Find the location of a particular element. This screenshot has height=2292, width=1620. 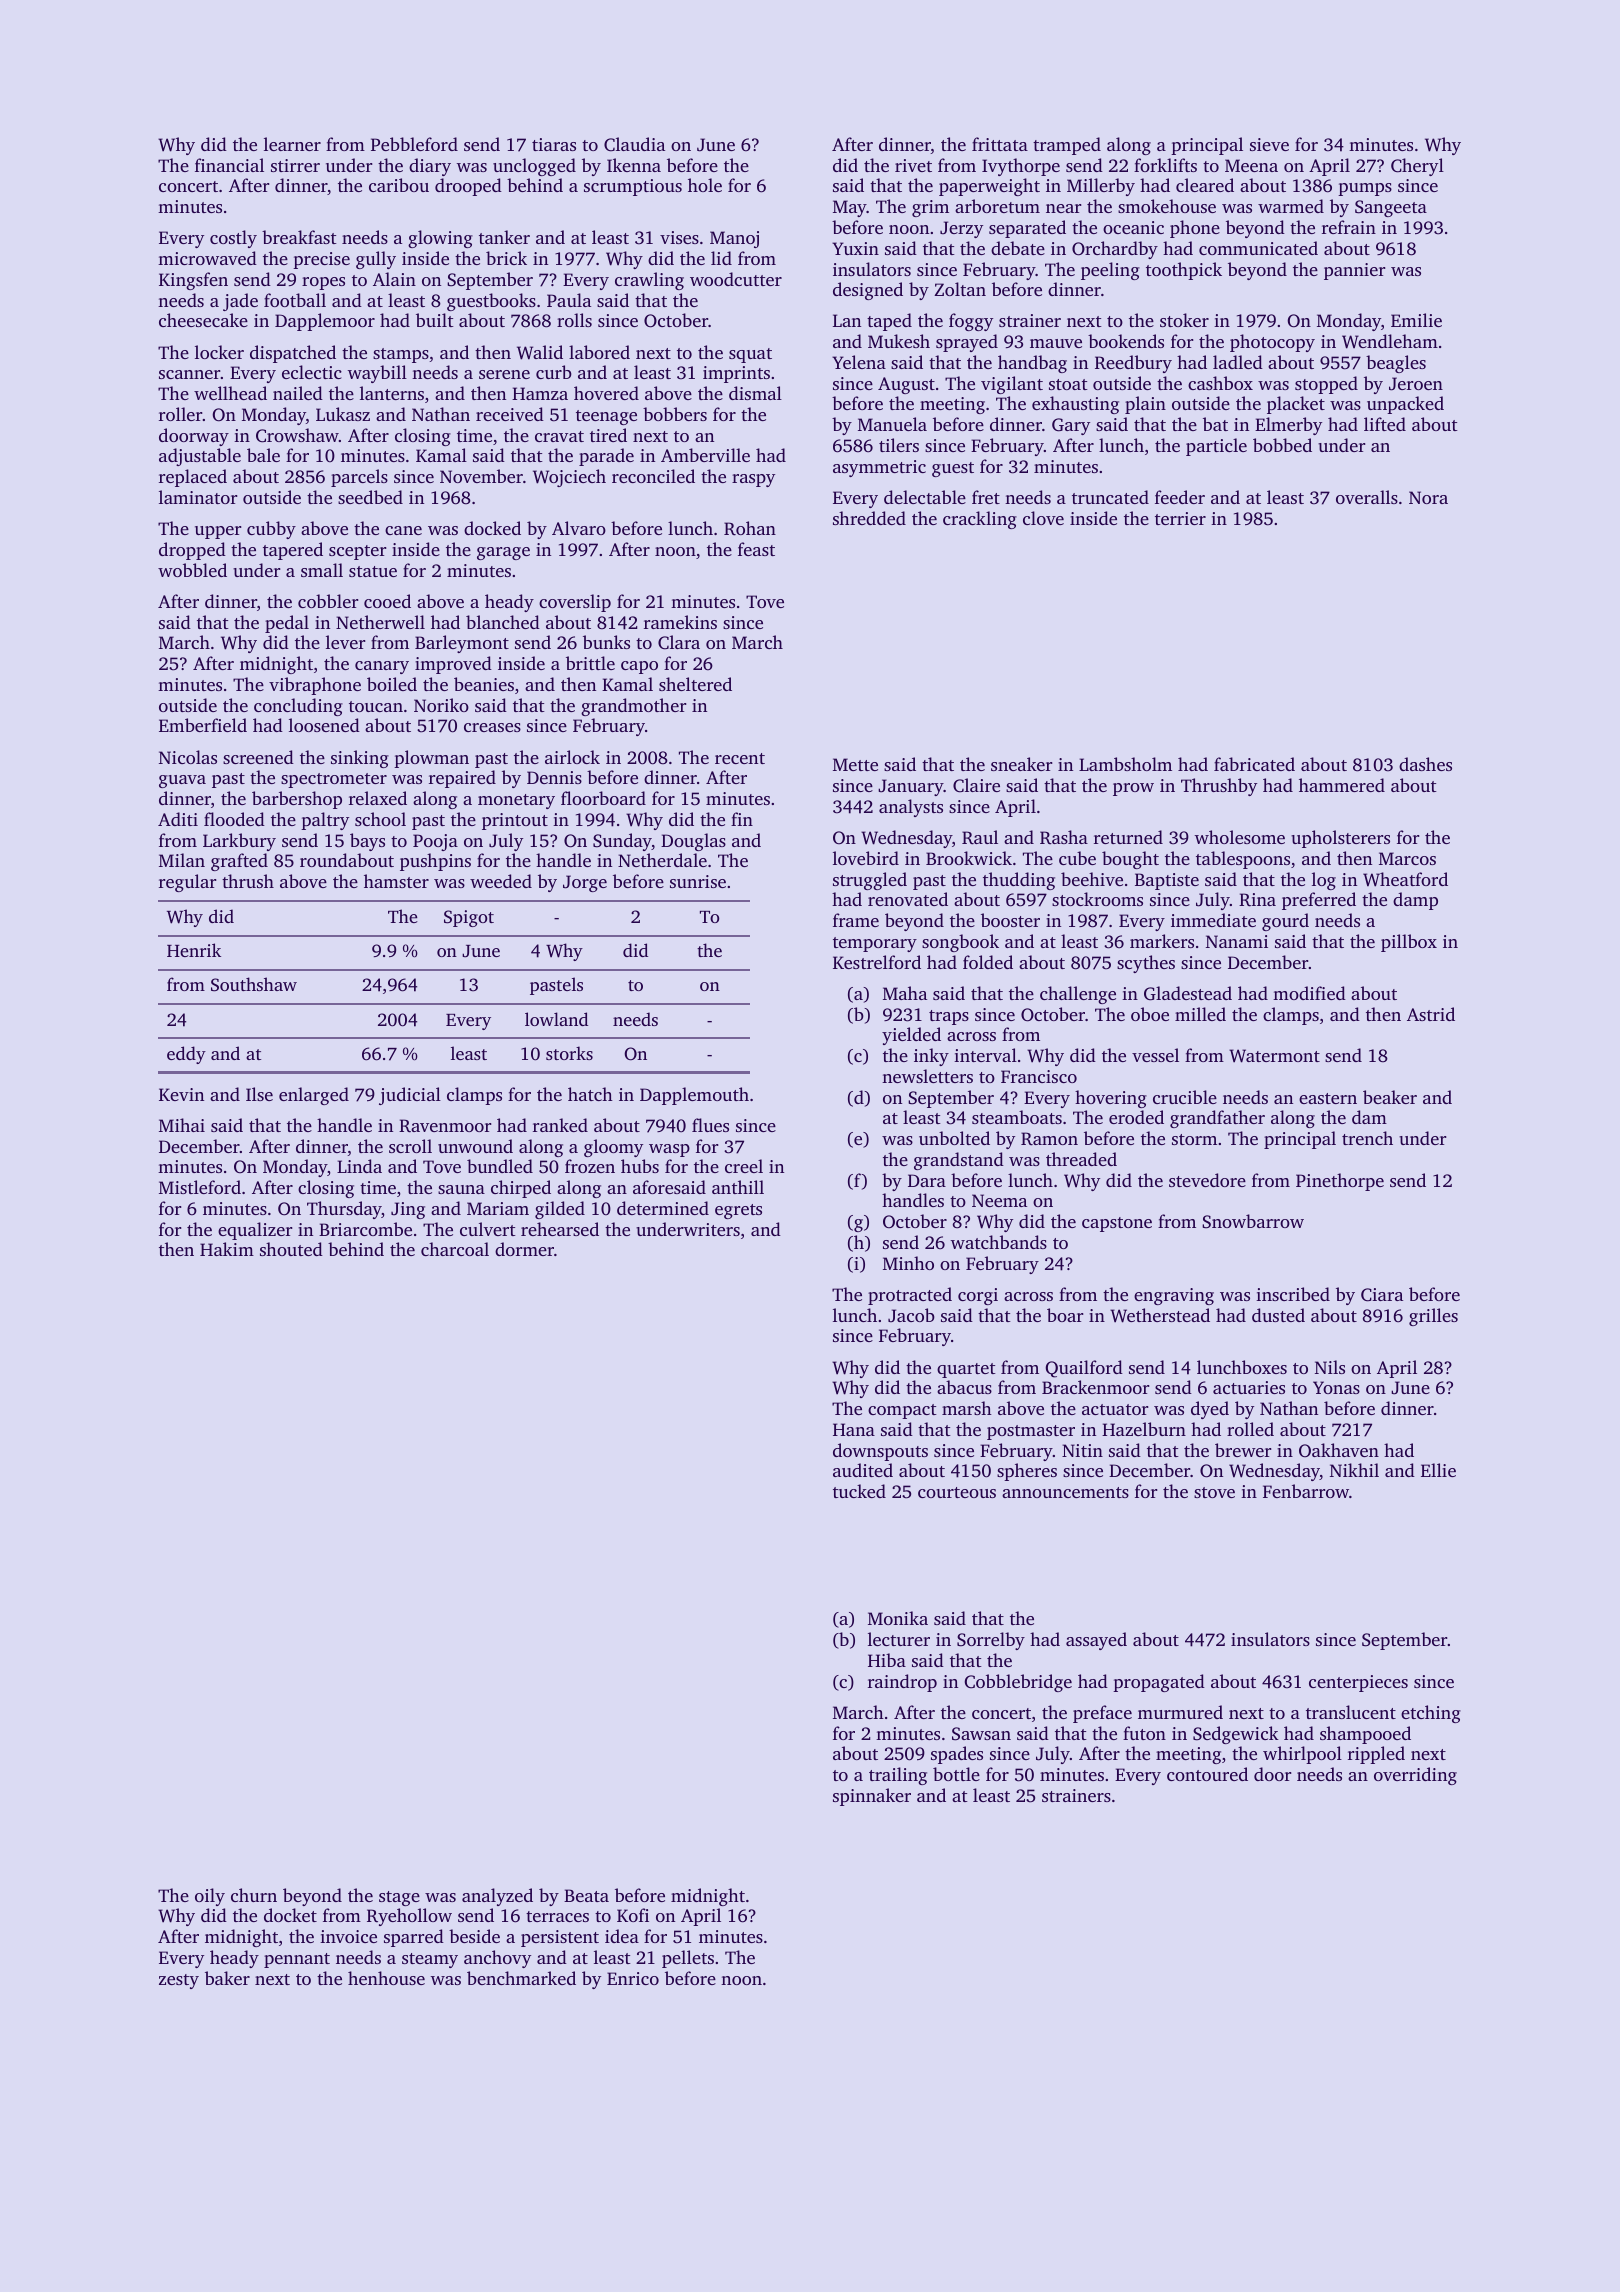

Pebbleford is located at coordinates (414, 144).
